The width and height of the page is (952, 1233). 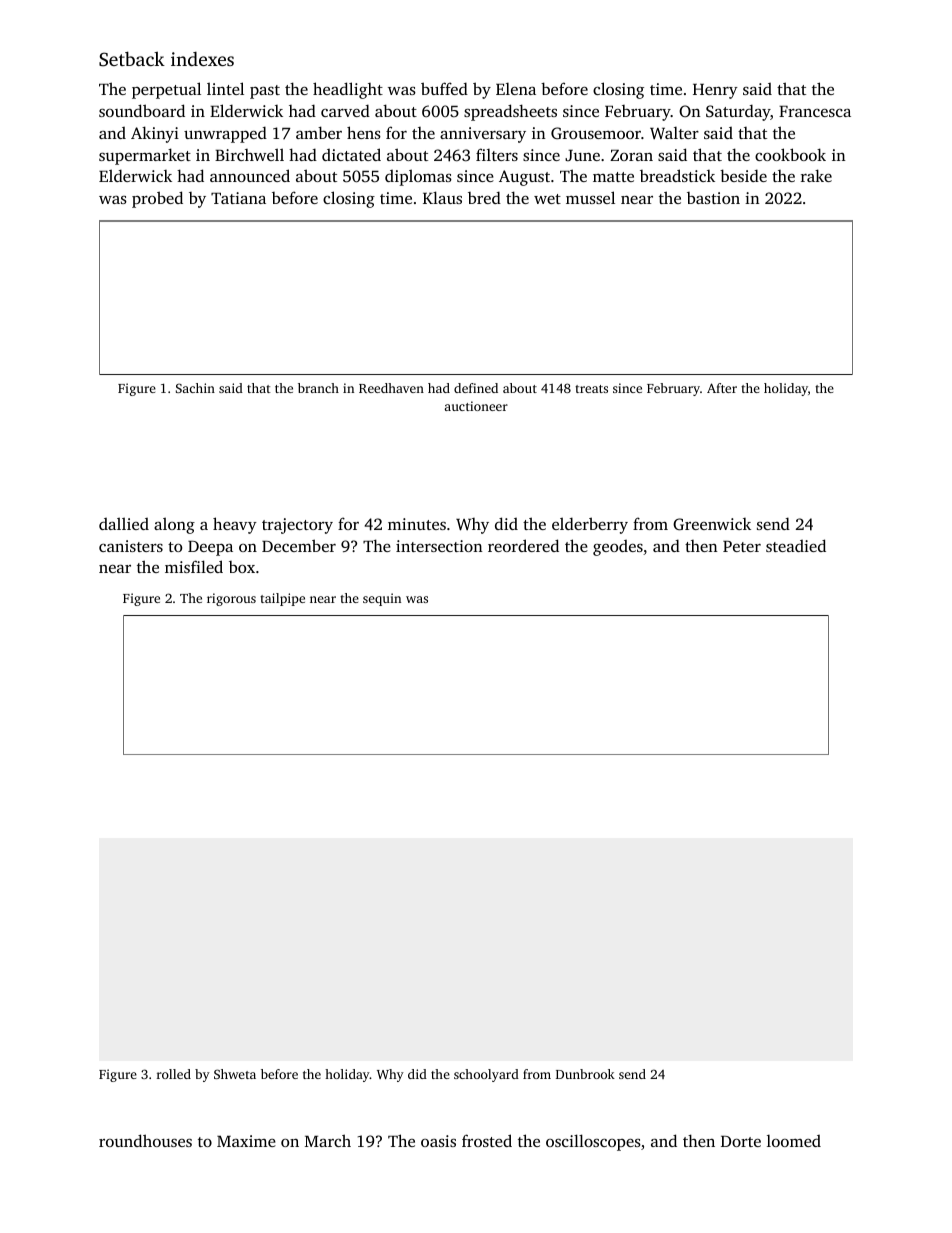 I want to click on probed, so click(x=157, y=199).
